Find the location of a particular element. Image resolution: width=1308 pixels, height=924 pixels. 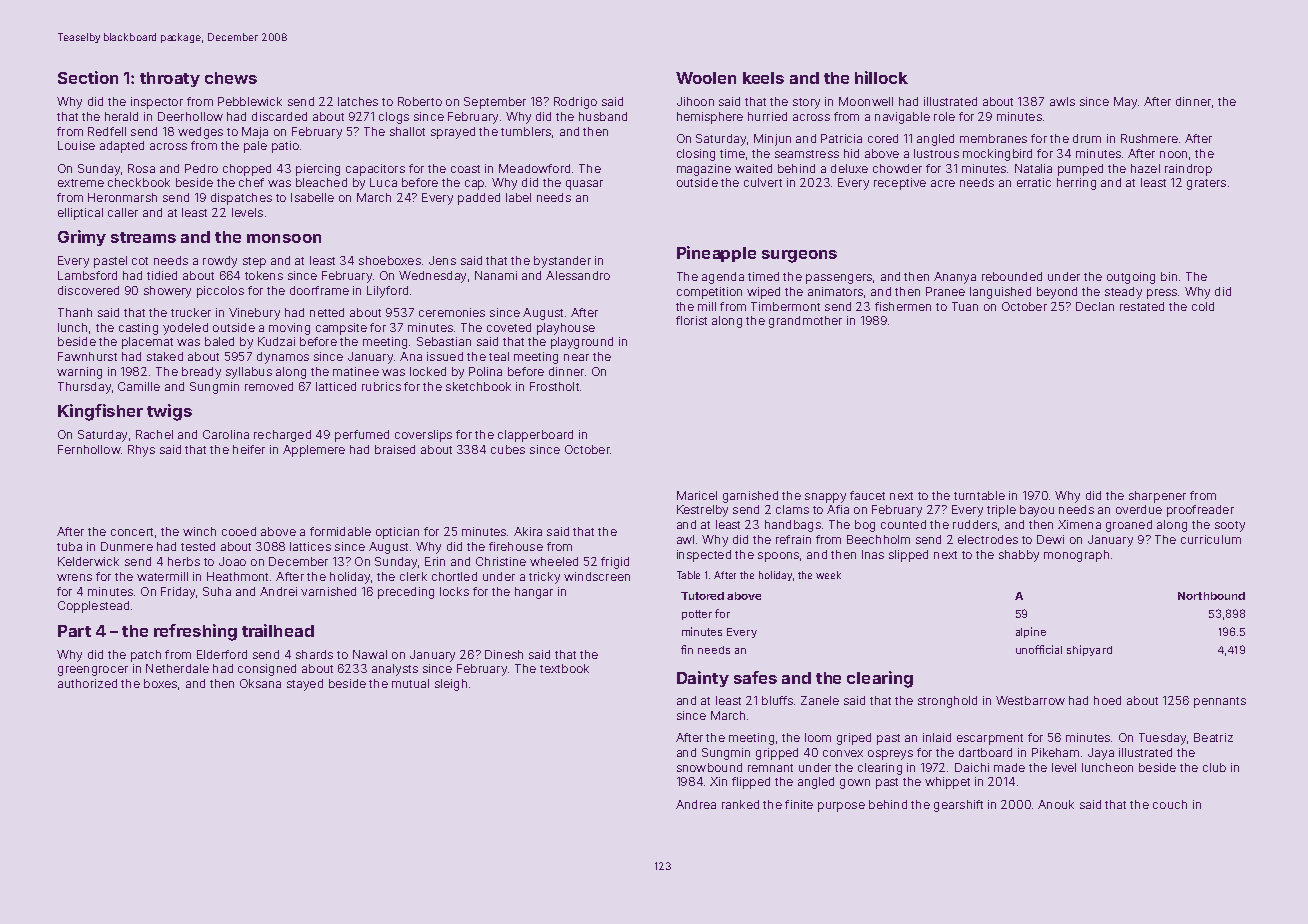

cold is located at coordinates (1203, 306).
